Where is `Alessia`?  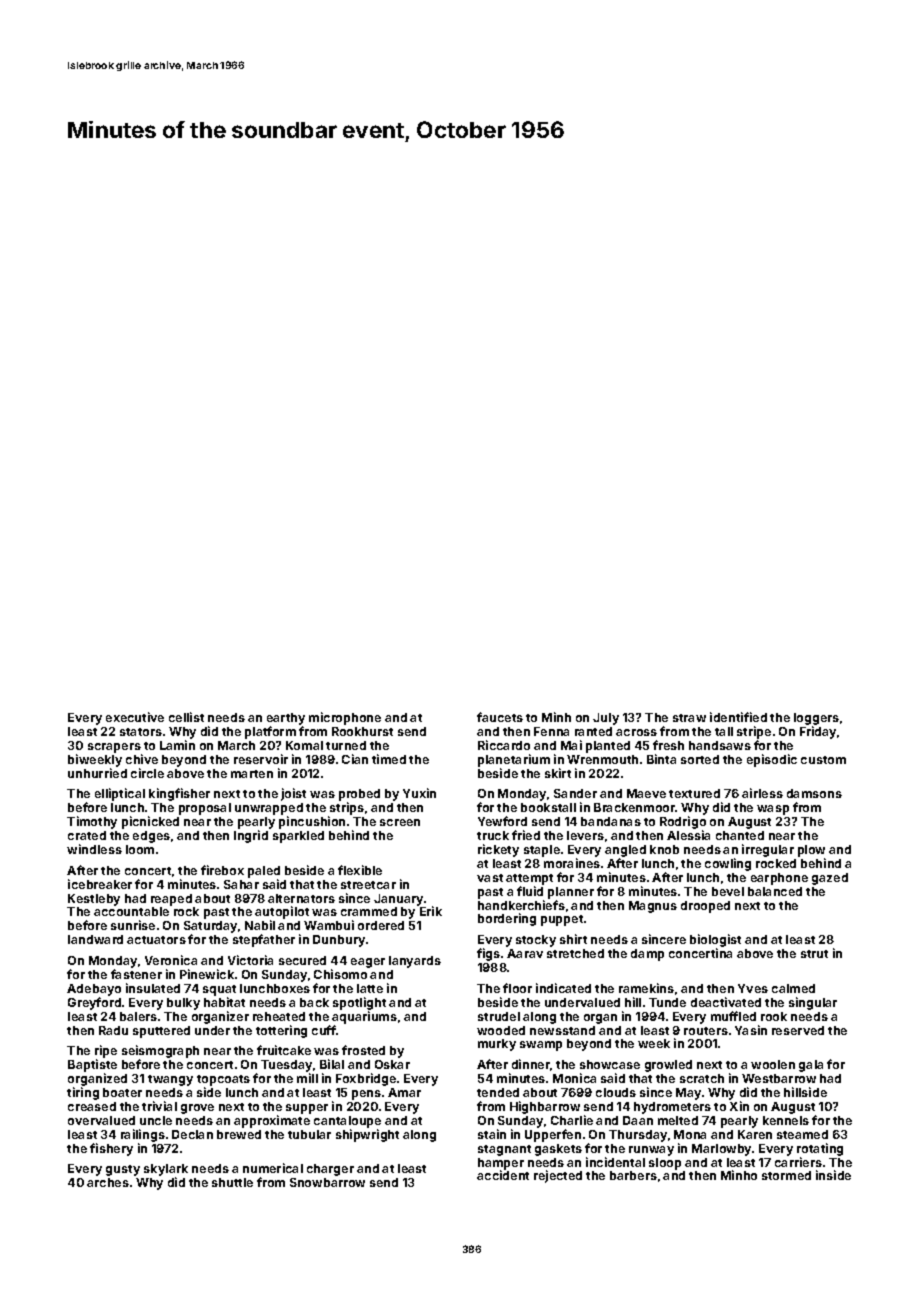
Alessia is located at coordinates (688, 835).
